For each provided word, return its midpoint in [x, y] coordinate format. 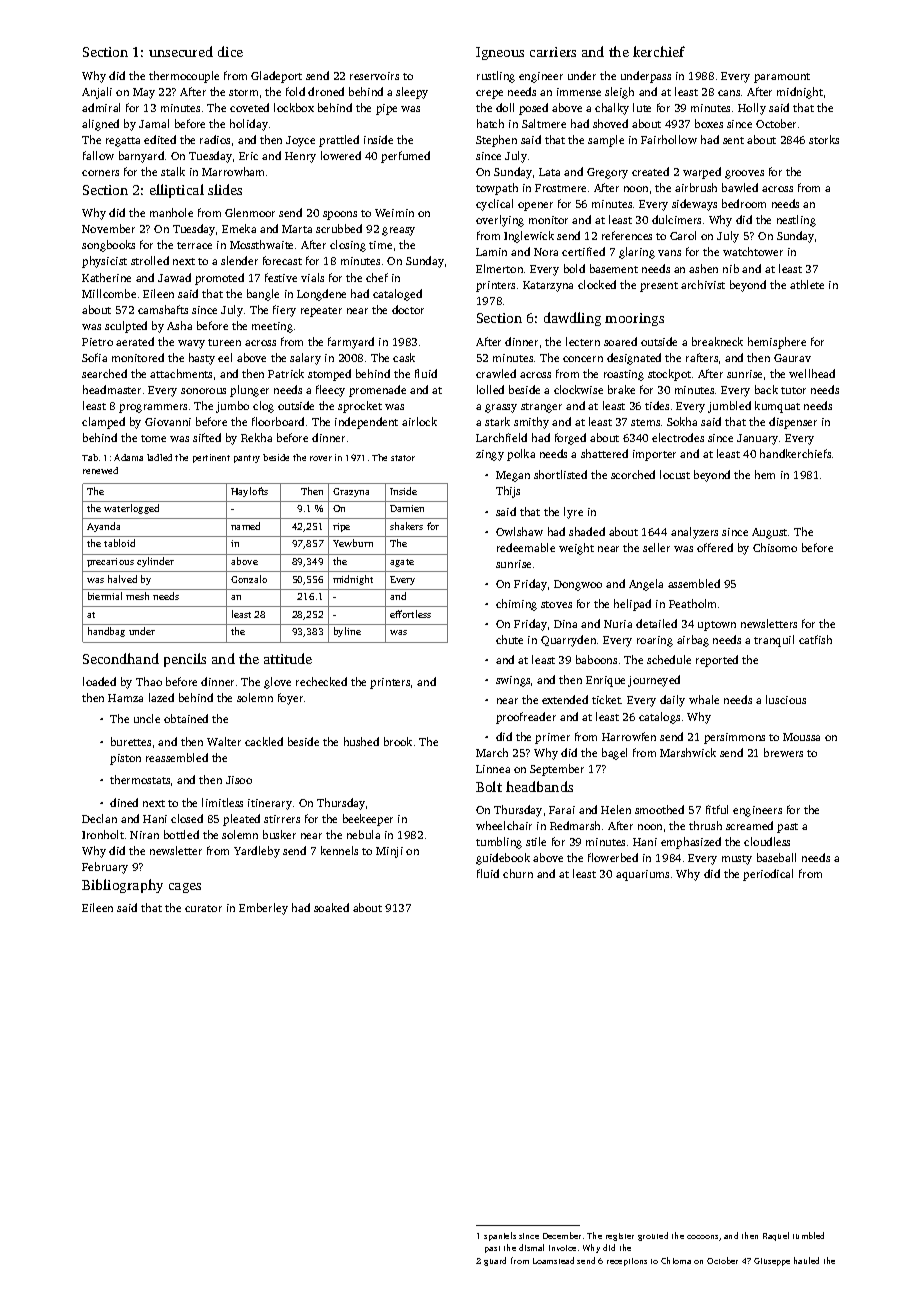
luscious [786, 699]
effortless [410, 614]
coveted [249, 107]
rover [321, 458]
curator [203, 908]
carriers [553, 52]
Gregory [607, 173]
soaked [331, 907]
